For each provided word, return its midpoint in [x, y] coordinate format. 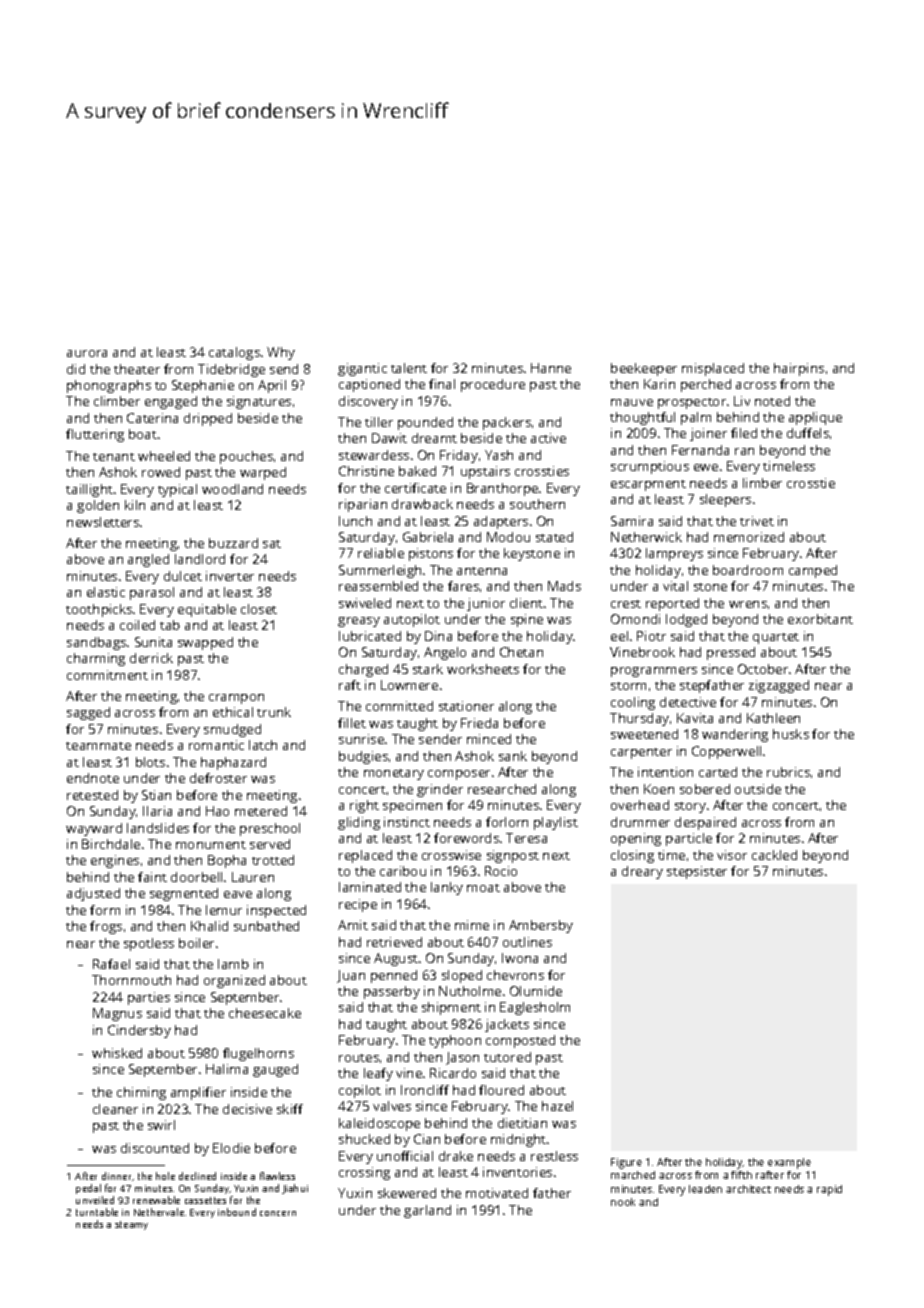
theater [137, 369]
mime [472, 925]
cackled [774, 855]
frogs [106, 927]
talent [409, 368]
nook [623, 1202]
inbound [237, 1212]
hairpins [799, 369]
